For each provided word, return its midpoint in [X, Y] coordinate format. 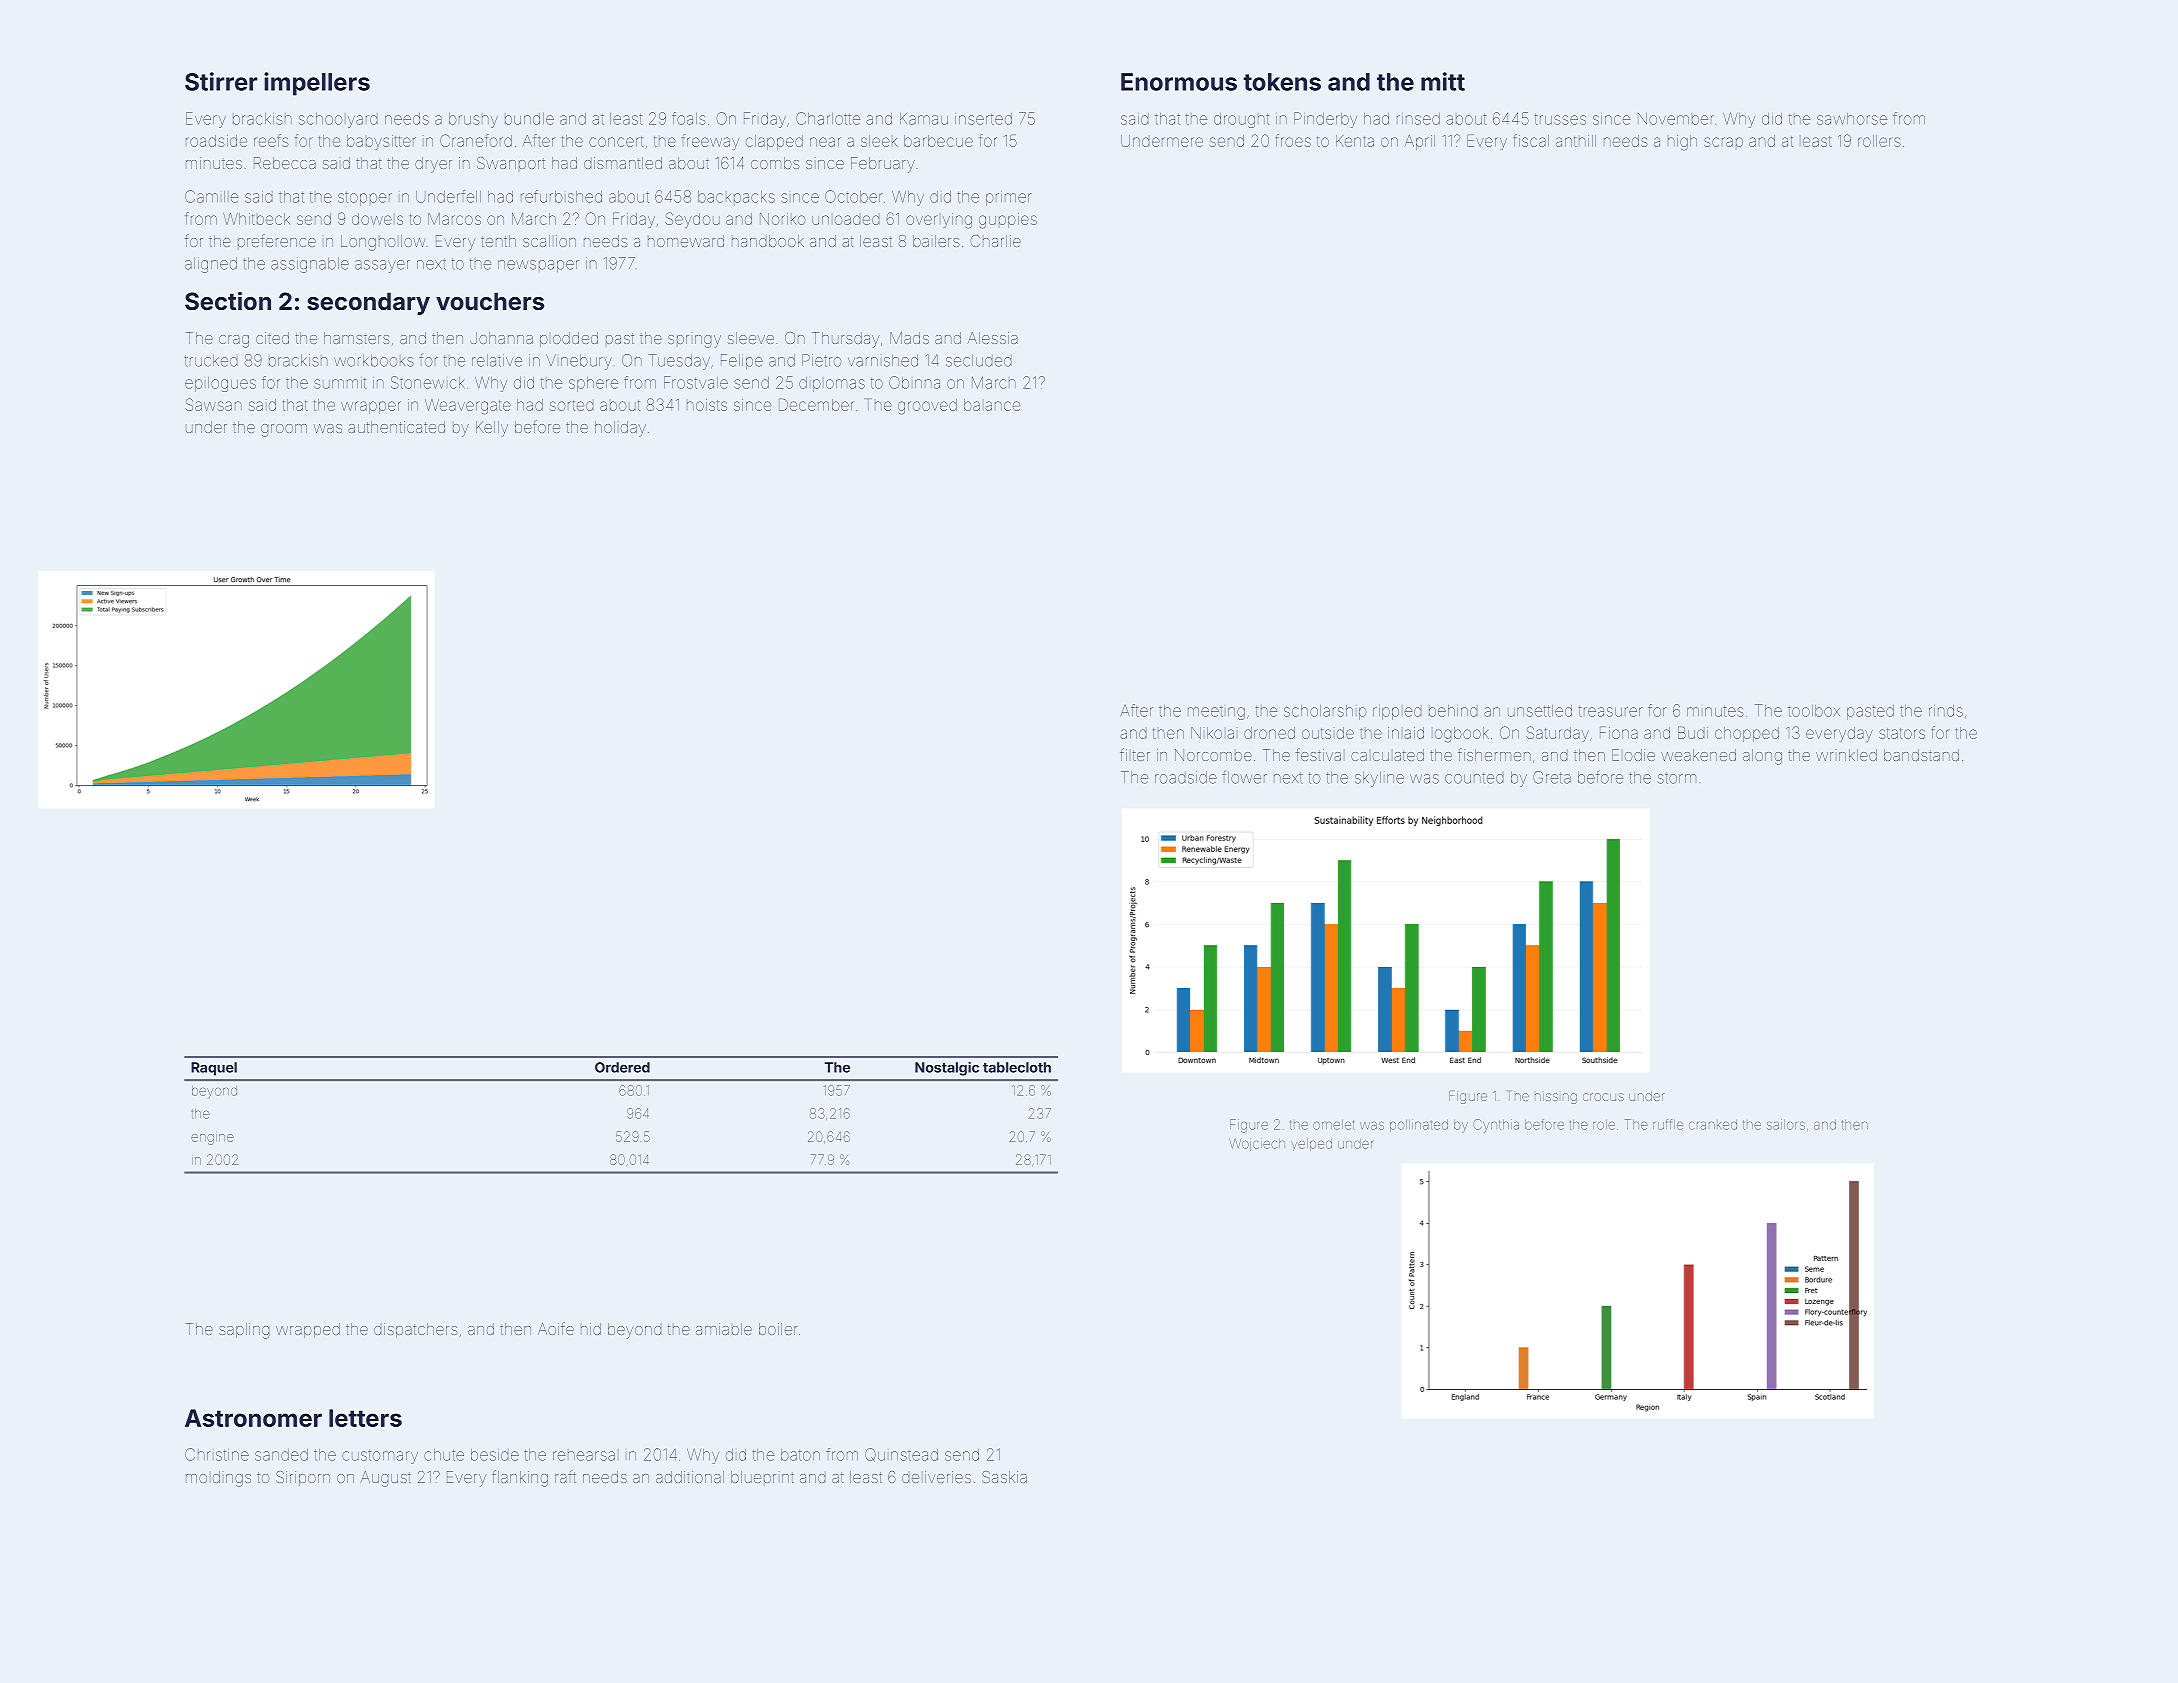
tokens [1282, 82]
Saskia [1004, 1477]
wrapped [308, 1330]
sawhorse [1852, 119]
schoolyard [338, 120]
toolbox [1814, 711]
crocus [1603, 1097]
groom [284, 430]
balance [992, 405]
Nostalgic [947, 1069]
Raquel [214, 1069]
